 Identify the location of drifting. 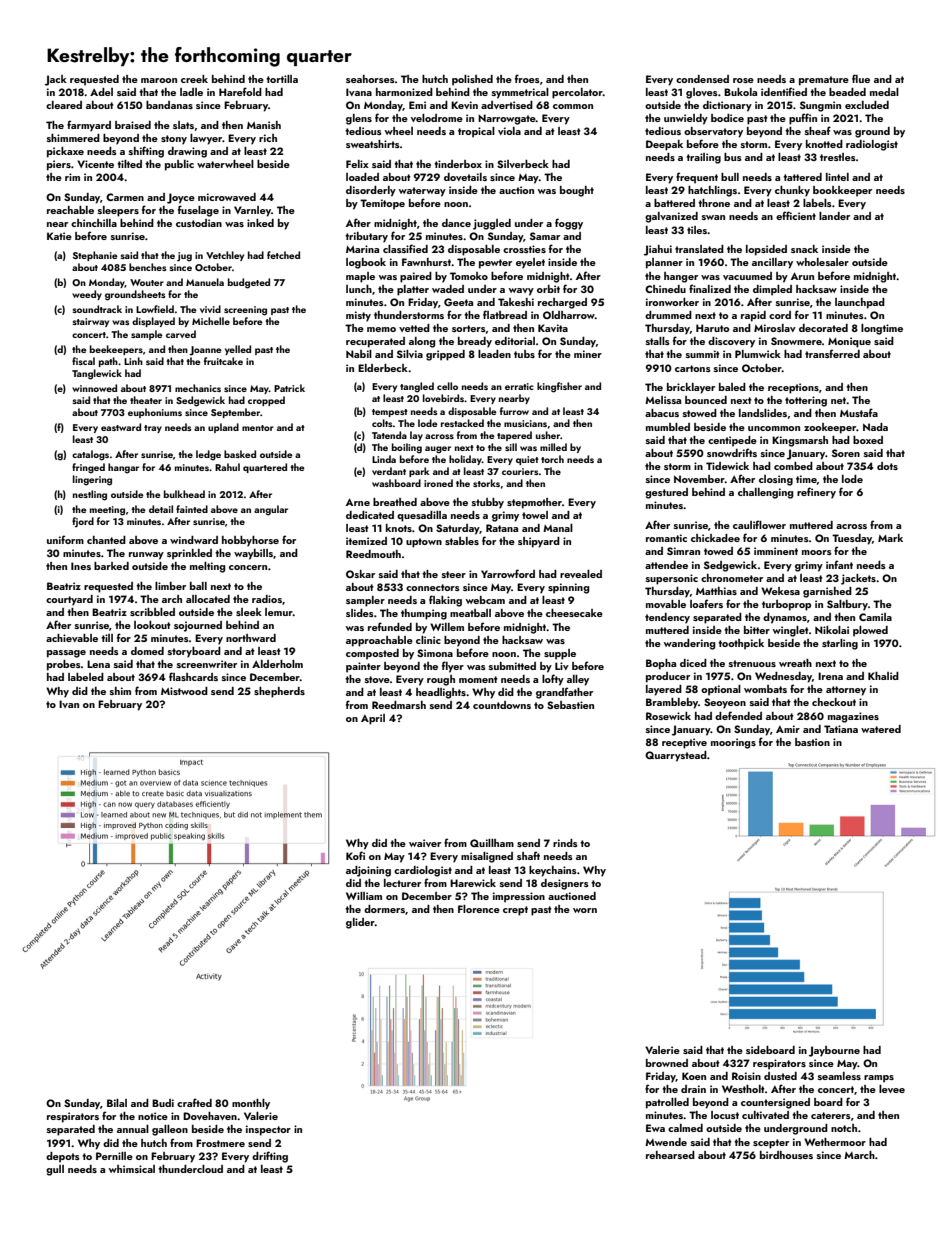
(270, 1157).
